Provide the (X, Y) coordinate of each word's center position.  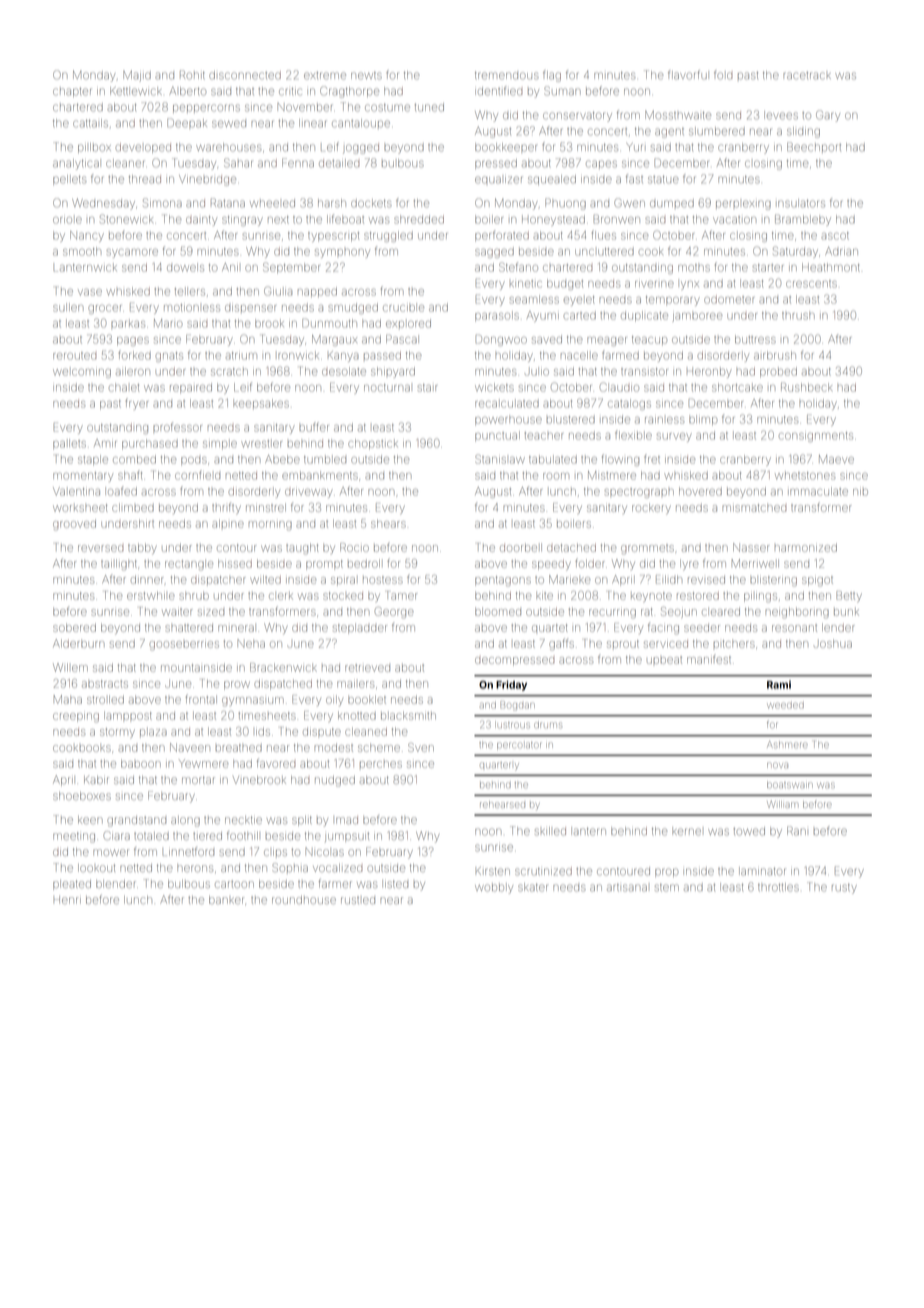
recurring (612, 613)
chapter (72, 92)
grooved (74, 525)
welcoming (82, 373)
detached (571, 548)
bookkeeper (506, 147)
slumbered (717, 131)
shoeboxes (82, 796)
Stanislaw (500, 459)
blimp (703, 420)
